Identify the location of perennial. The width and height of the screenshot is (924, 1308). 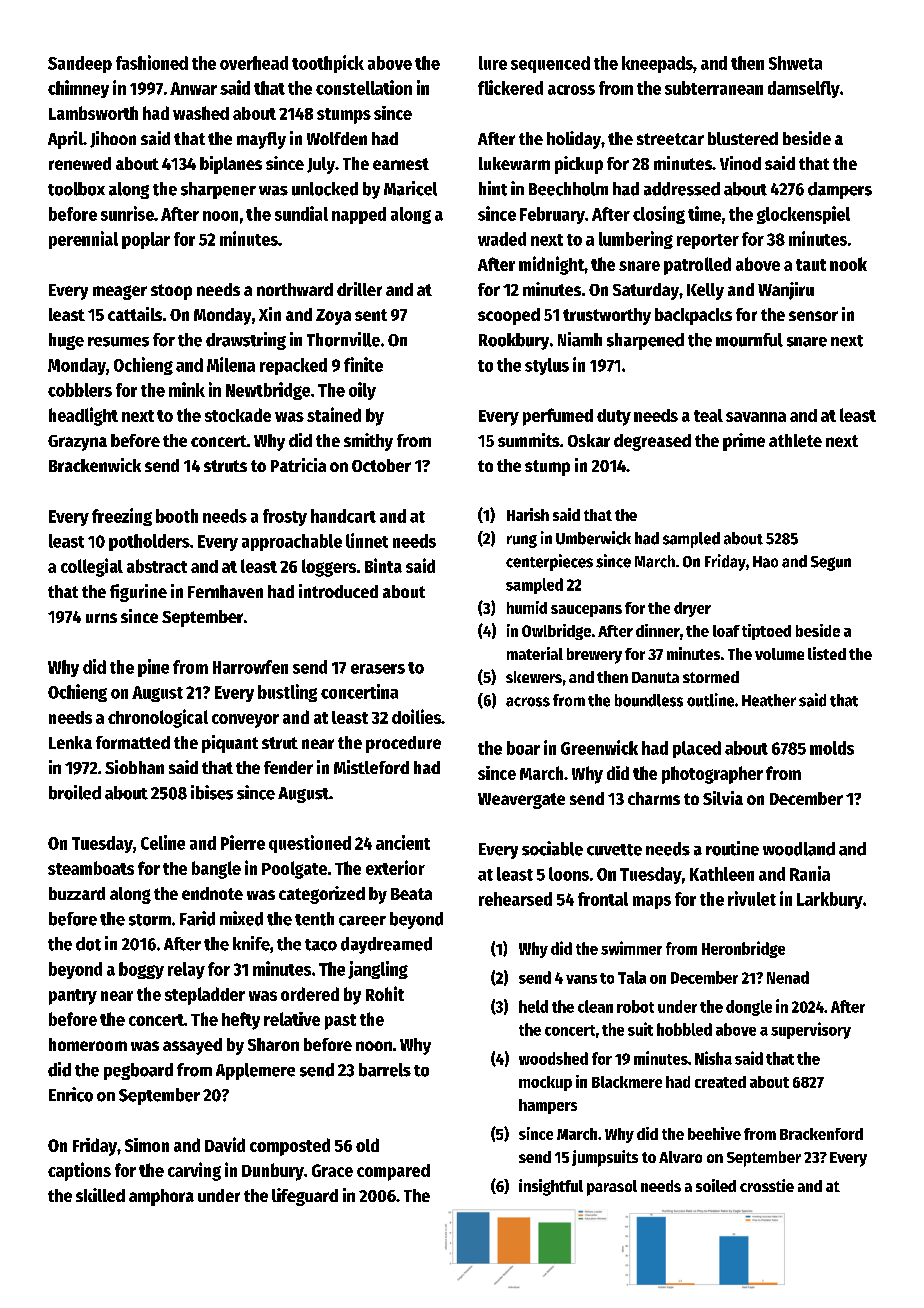
(83, 240).
